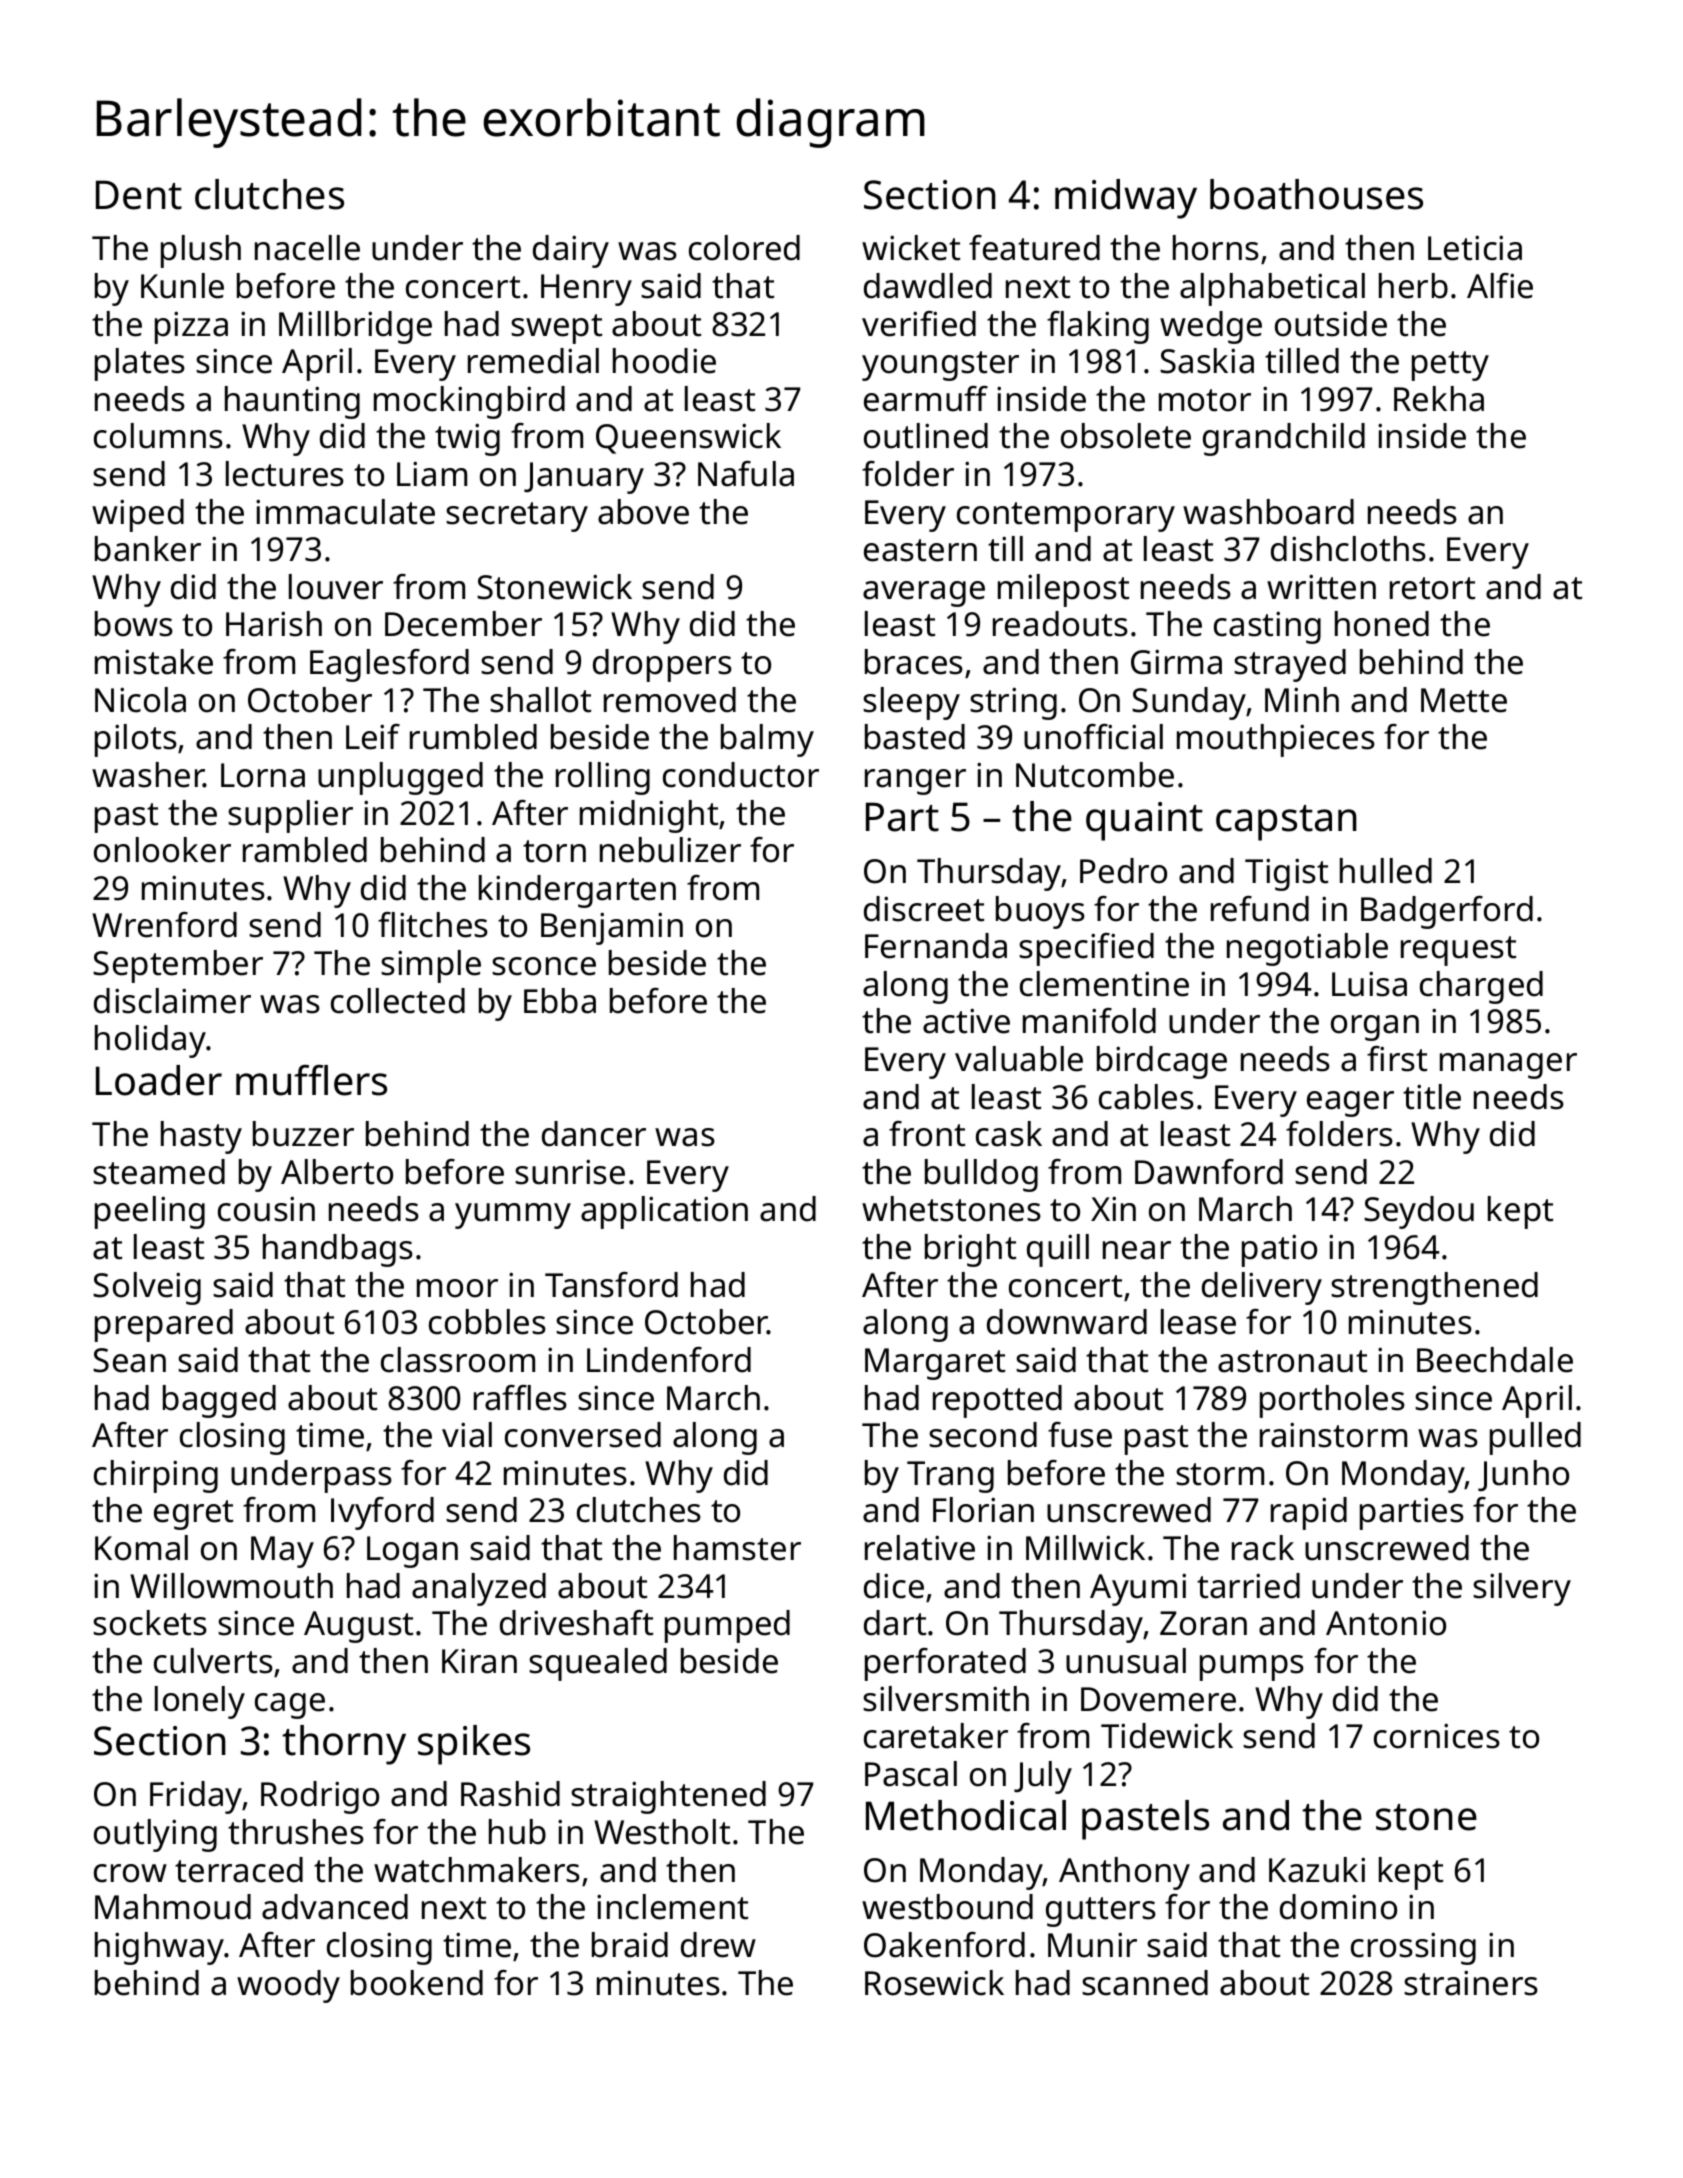 The width and height of the screenshot is (1683, 2178). I want to click on Junho, so click(1523, 1475).
